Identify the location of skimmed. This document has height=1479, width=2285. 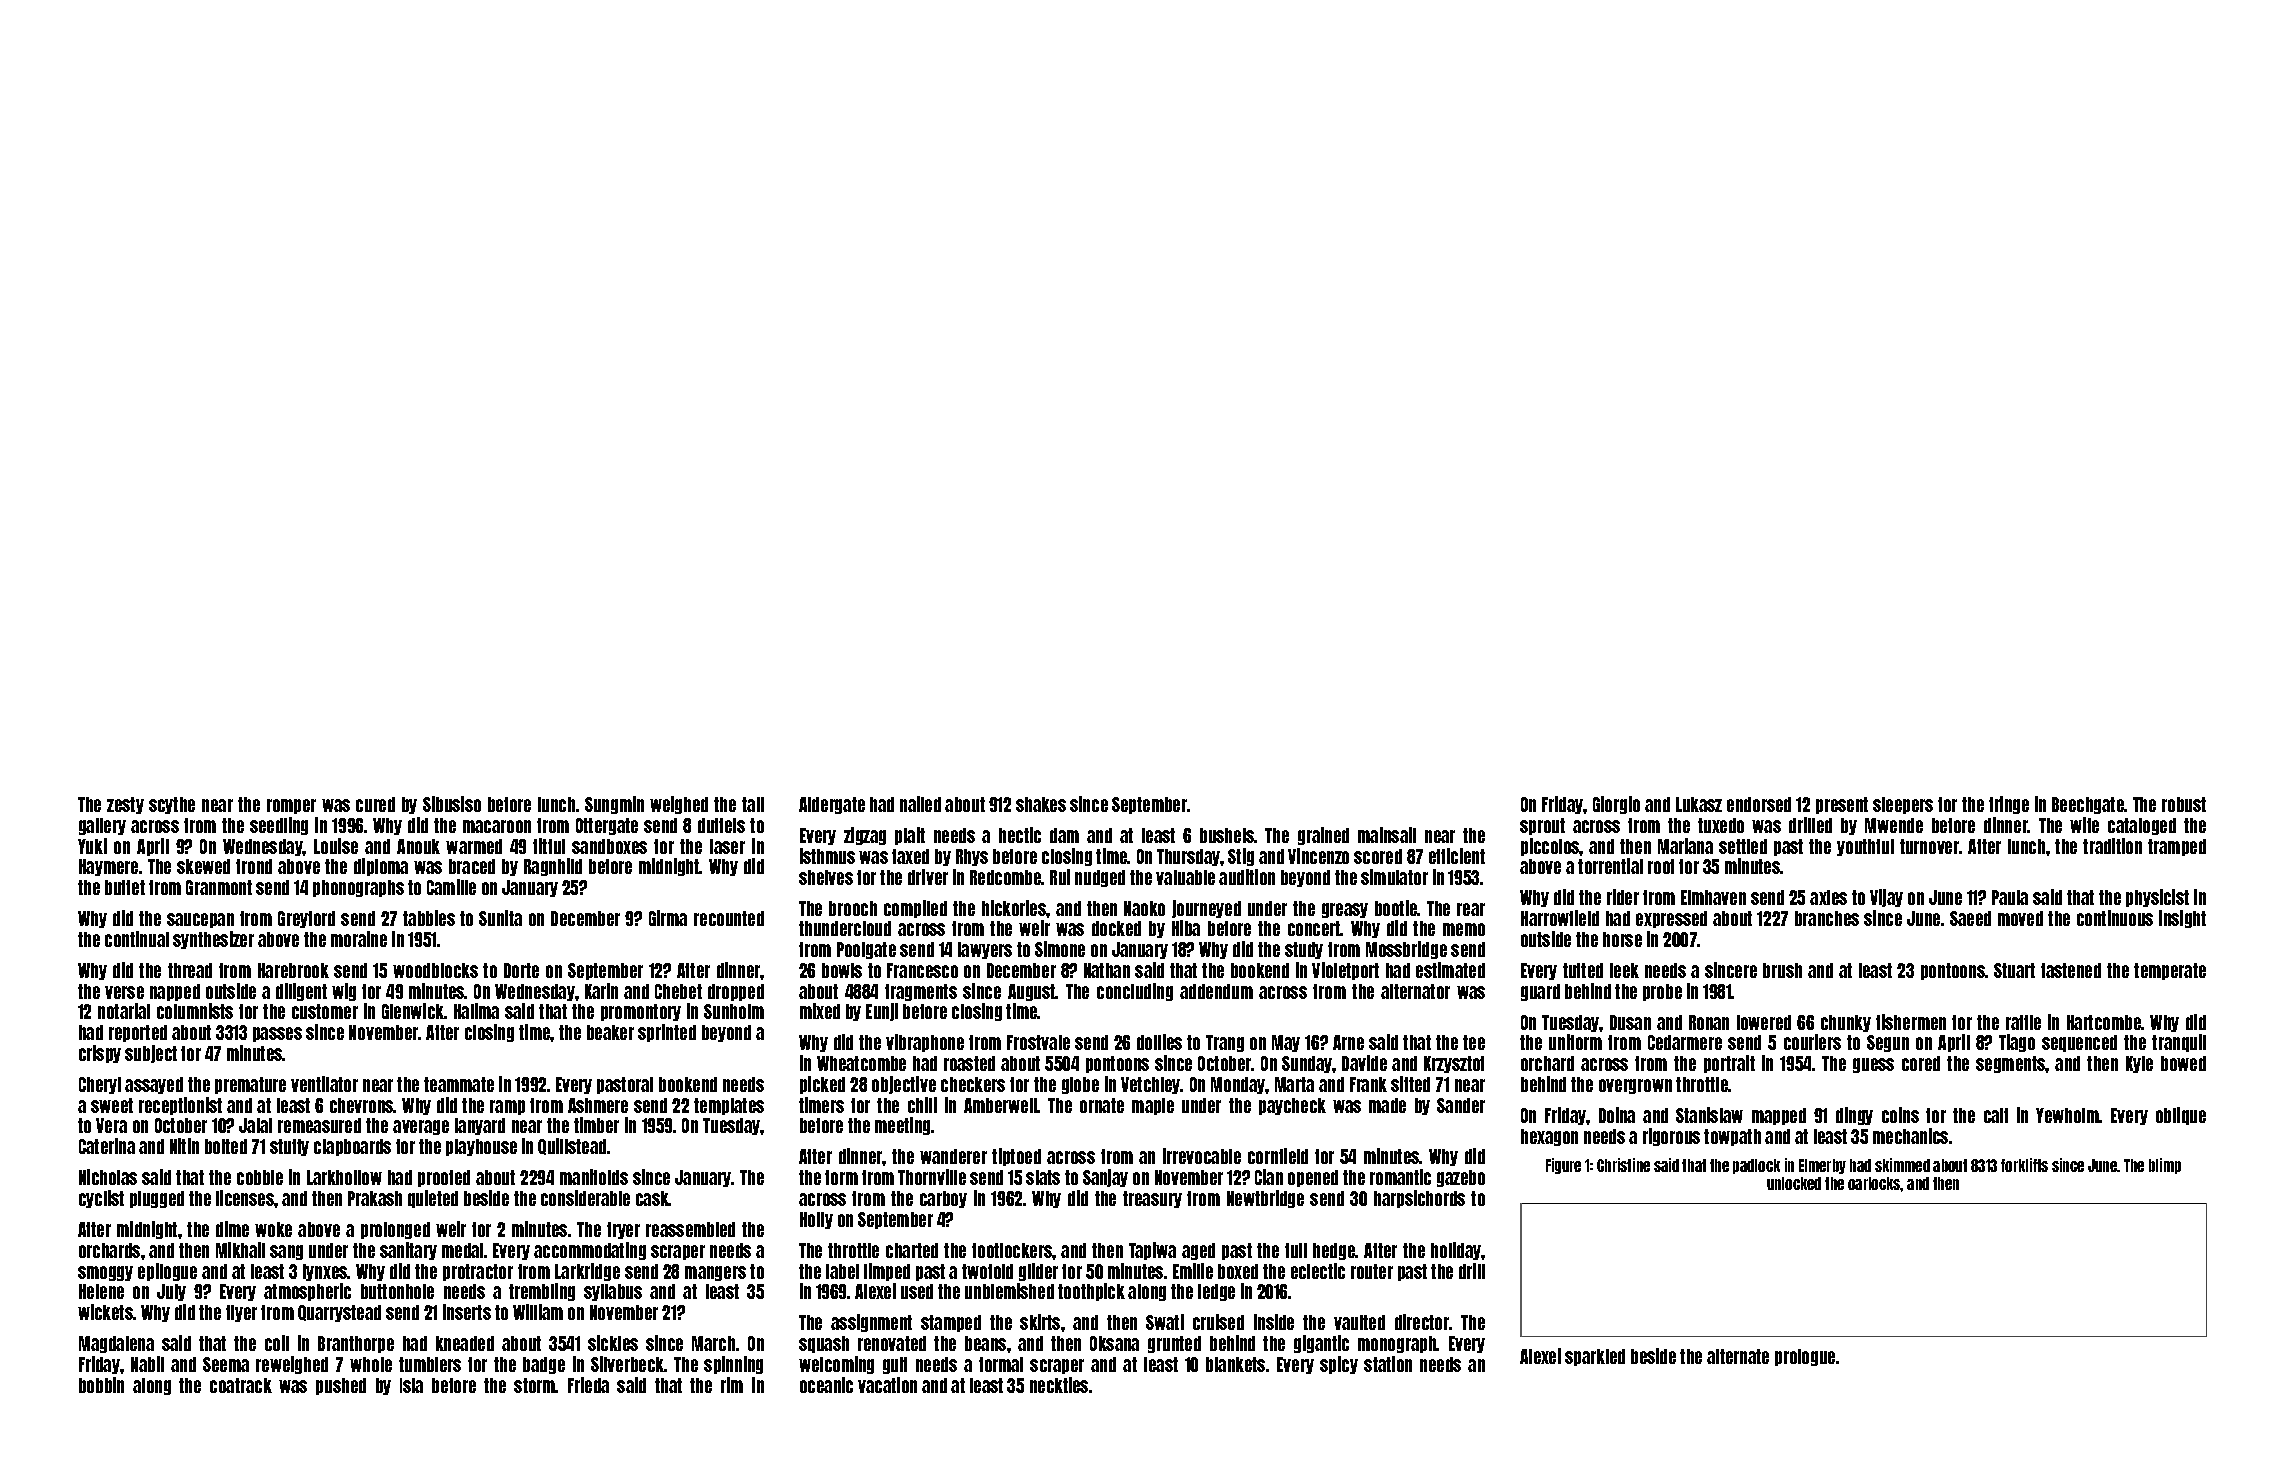
(1902, 1165).
